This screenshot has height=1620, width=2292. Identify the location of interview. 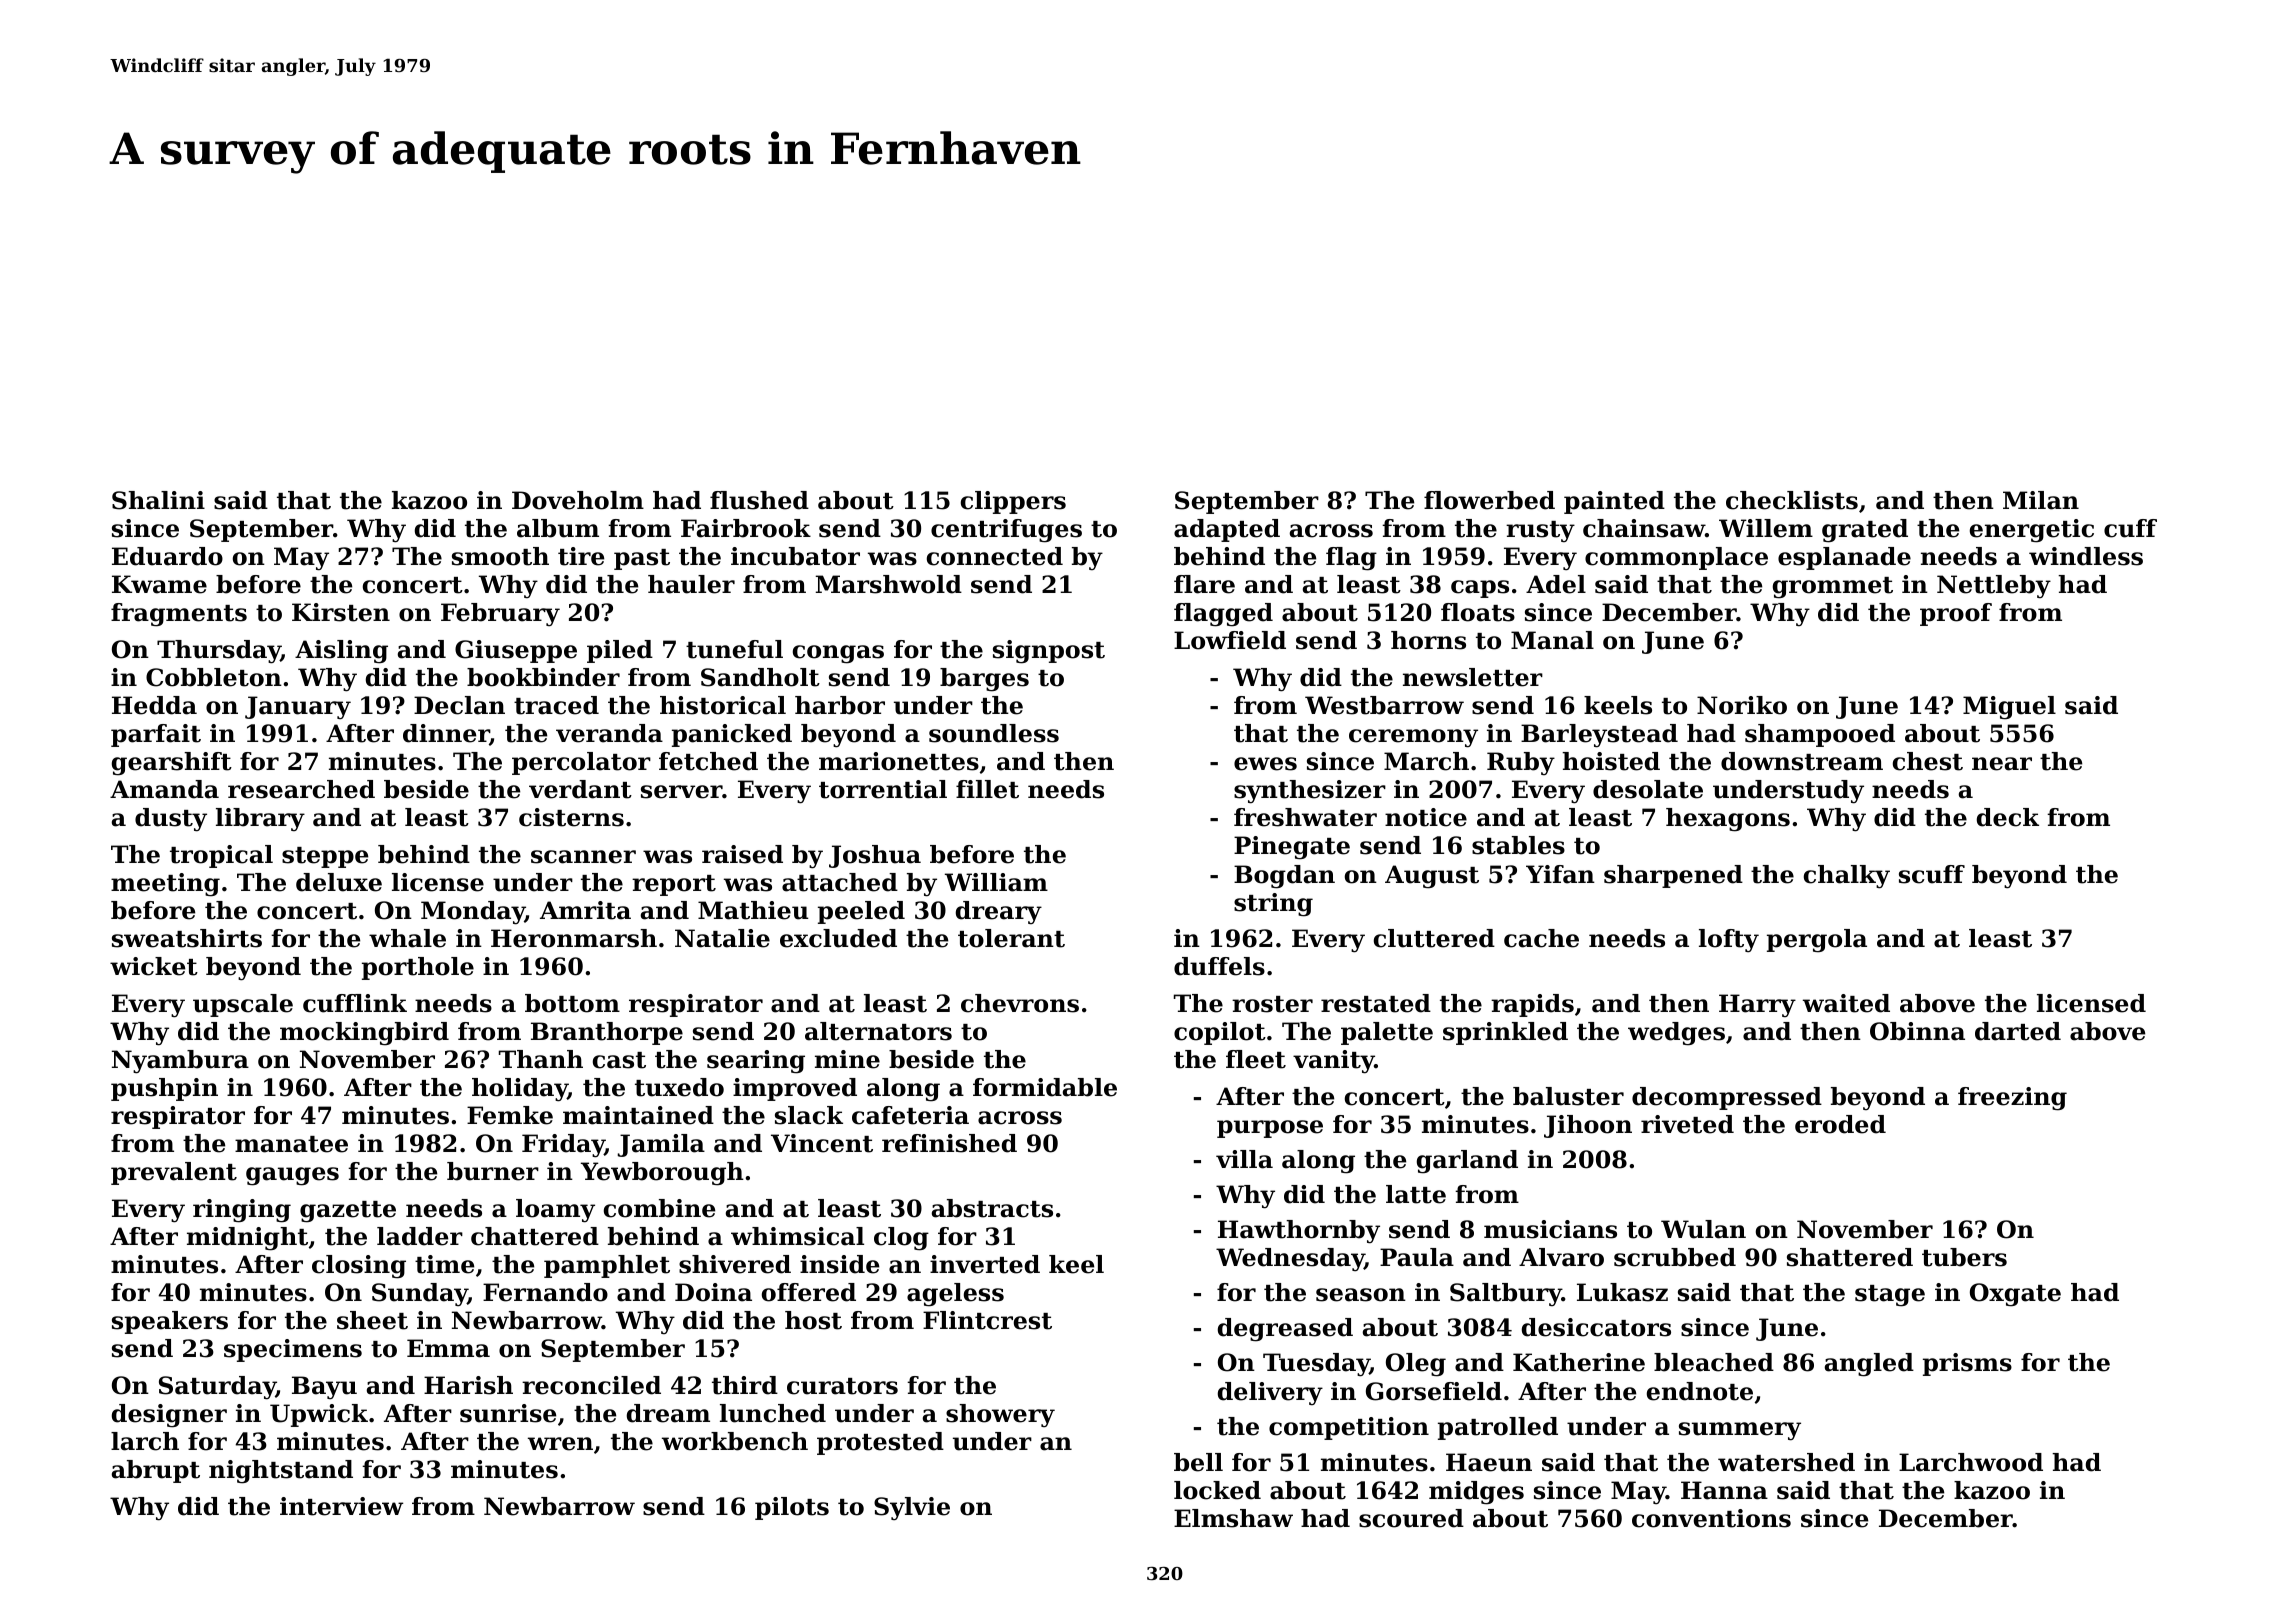
(341, 1506).
